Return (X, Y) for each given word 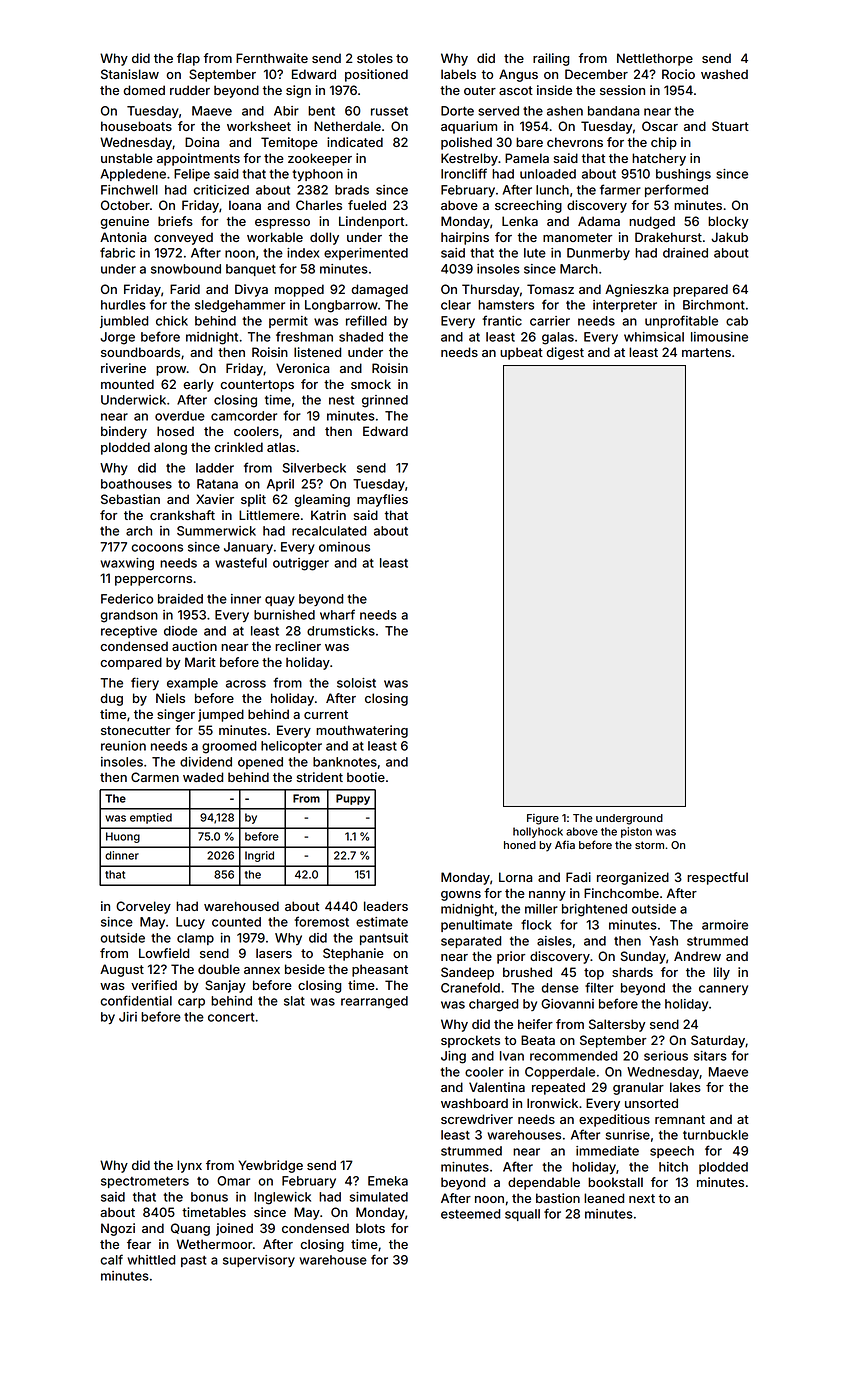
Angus (518, 75)
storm (649, 845)
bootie (366, 777)
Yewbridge (270, 1166)
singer (176, 715)
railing (551, 59)
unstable (127, 158)
